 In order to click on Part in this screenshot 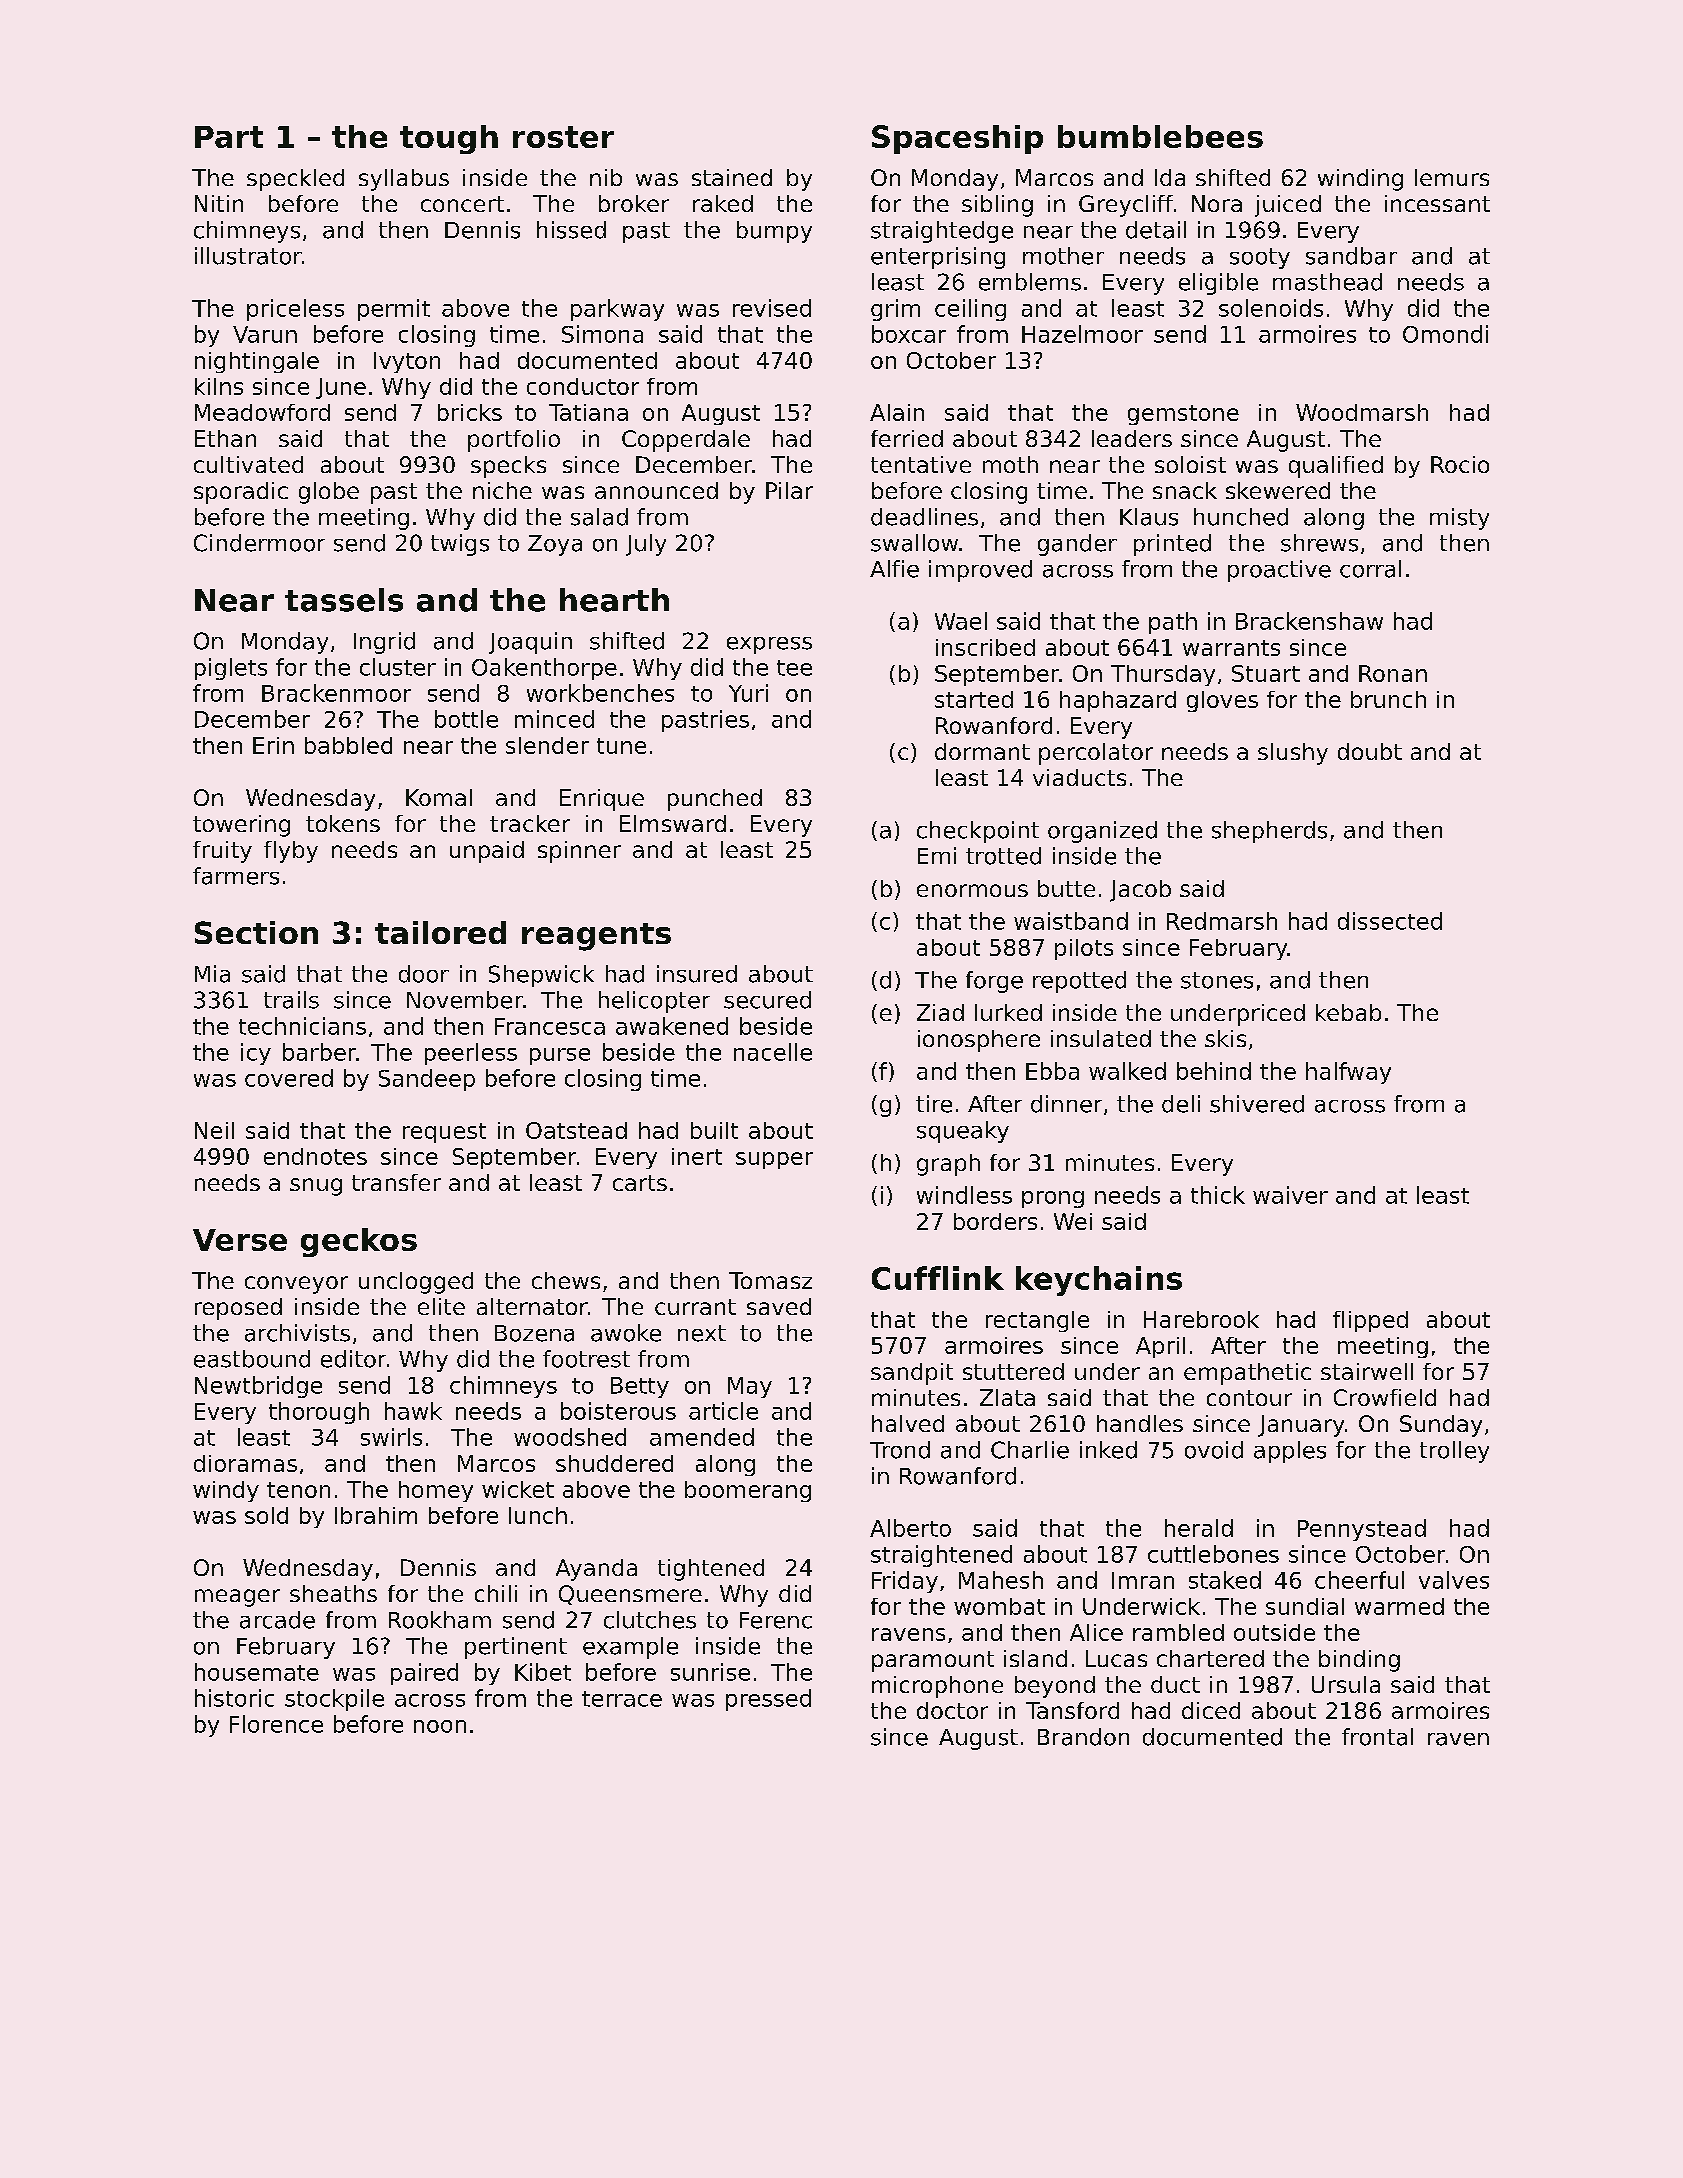, I will do `click(229, 137)`.
